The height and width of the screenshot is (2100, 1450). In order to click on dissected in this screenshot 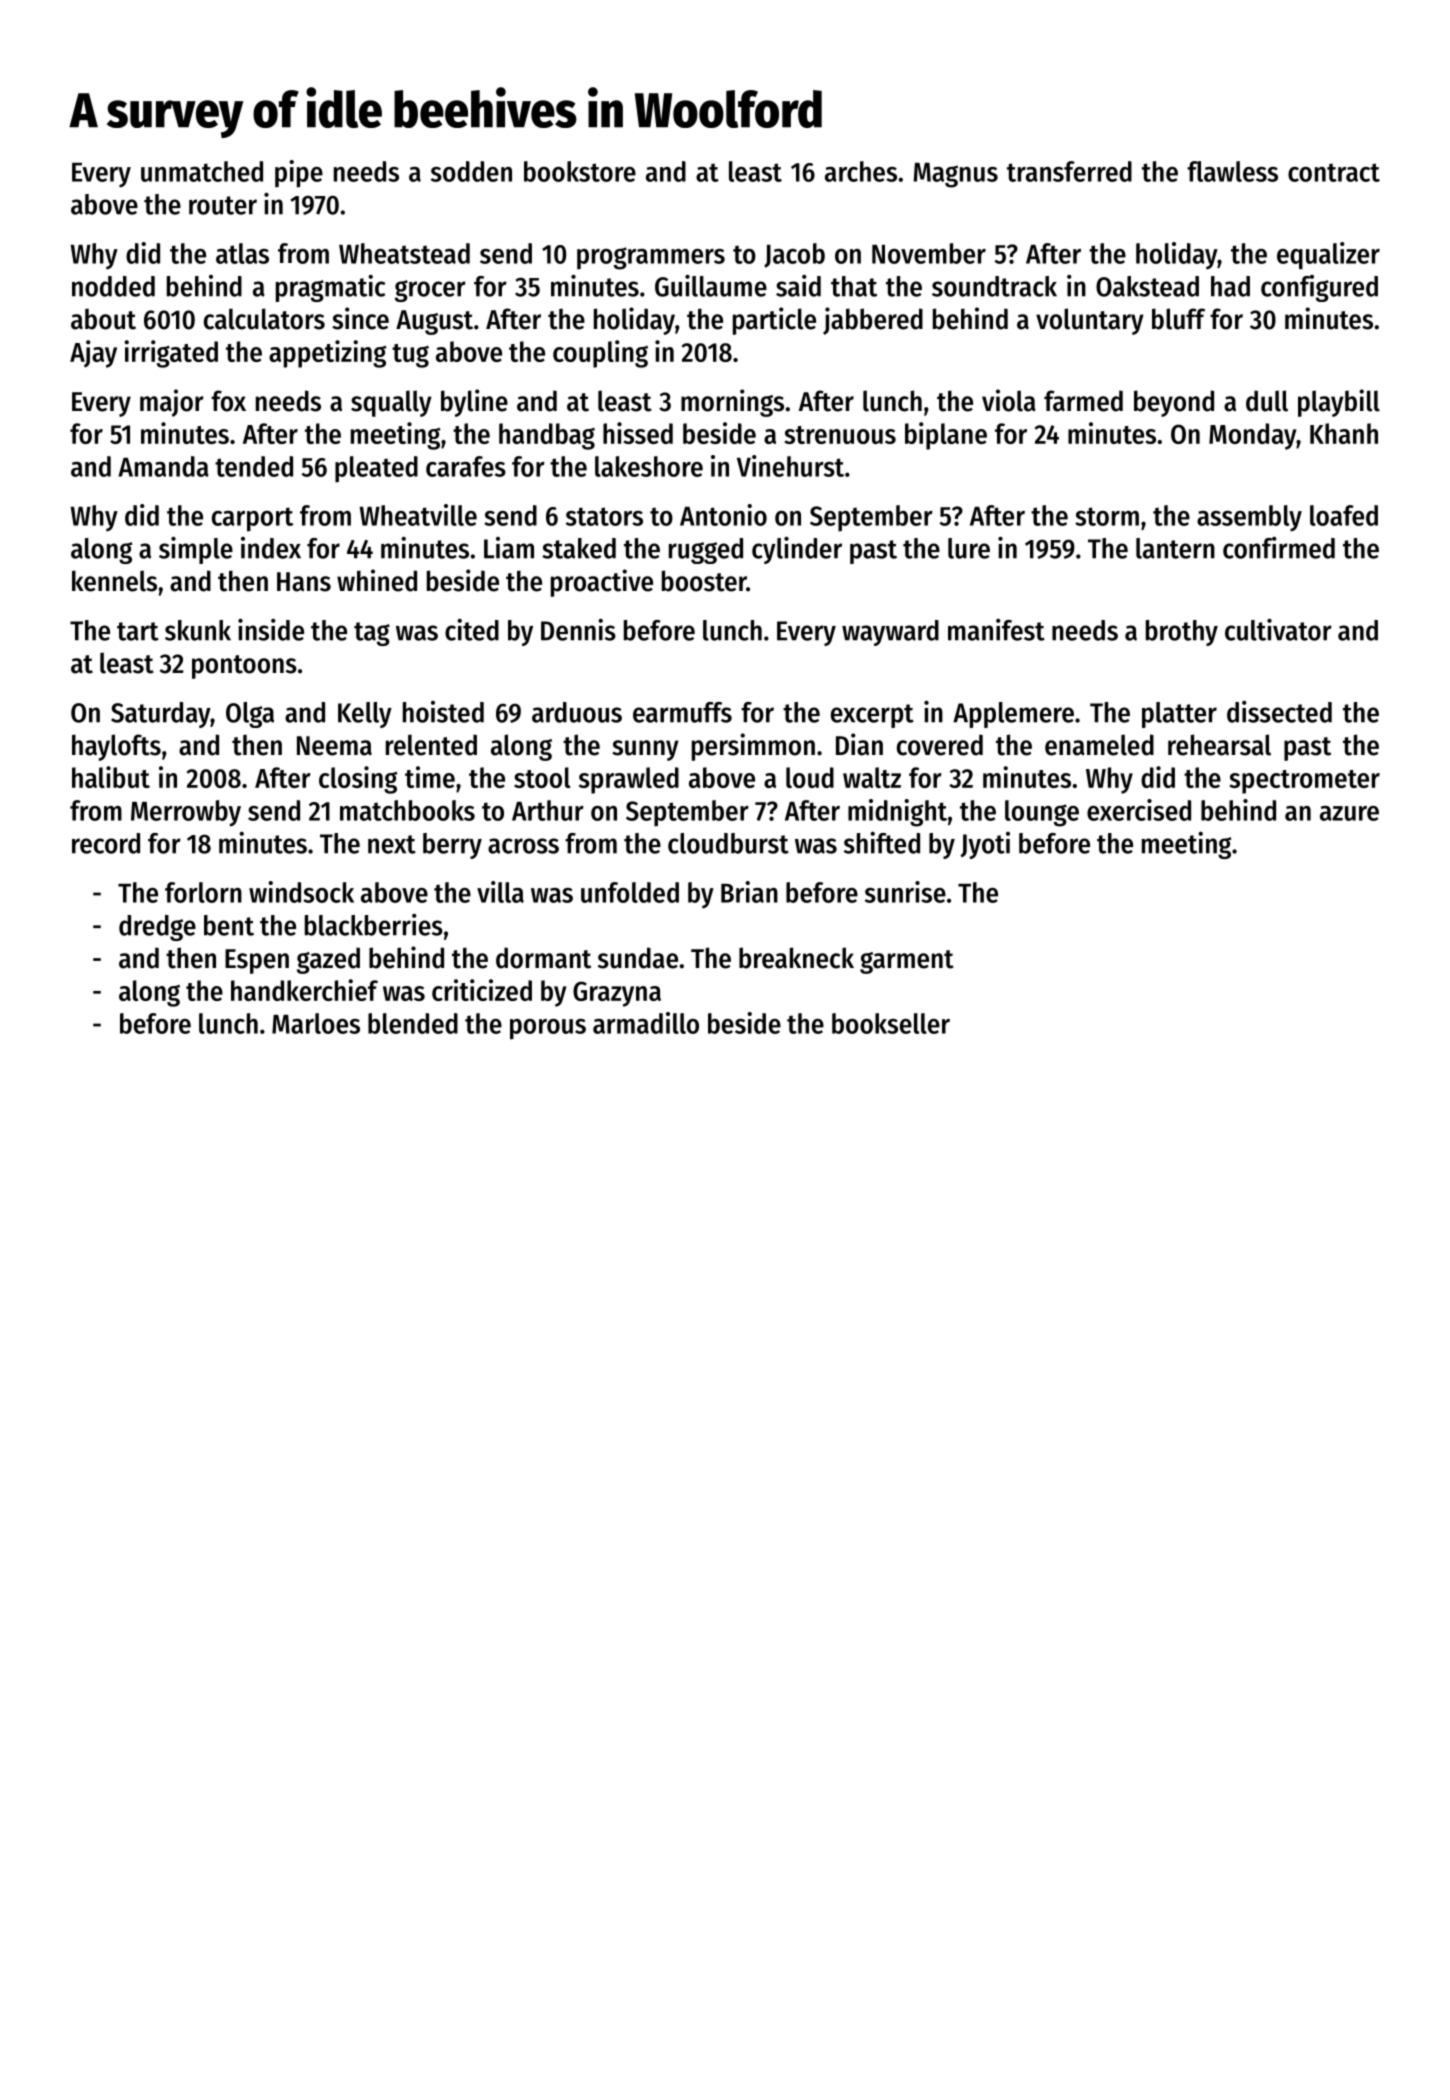, I will do `click(1279, 712)`.
